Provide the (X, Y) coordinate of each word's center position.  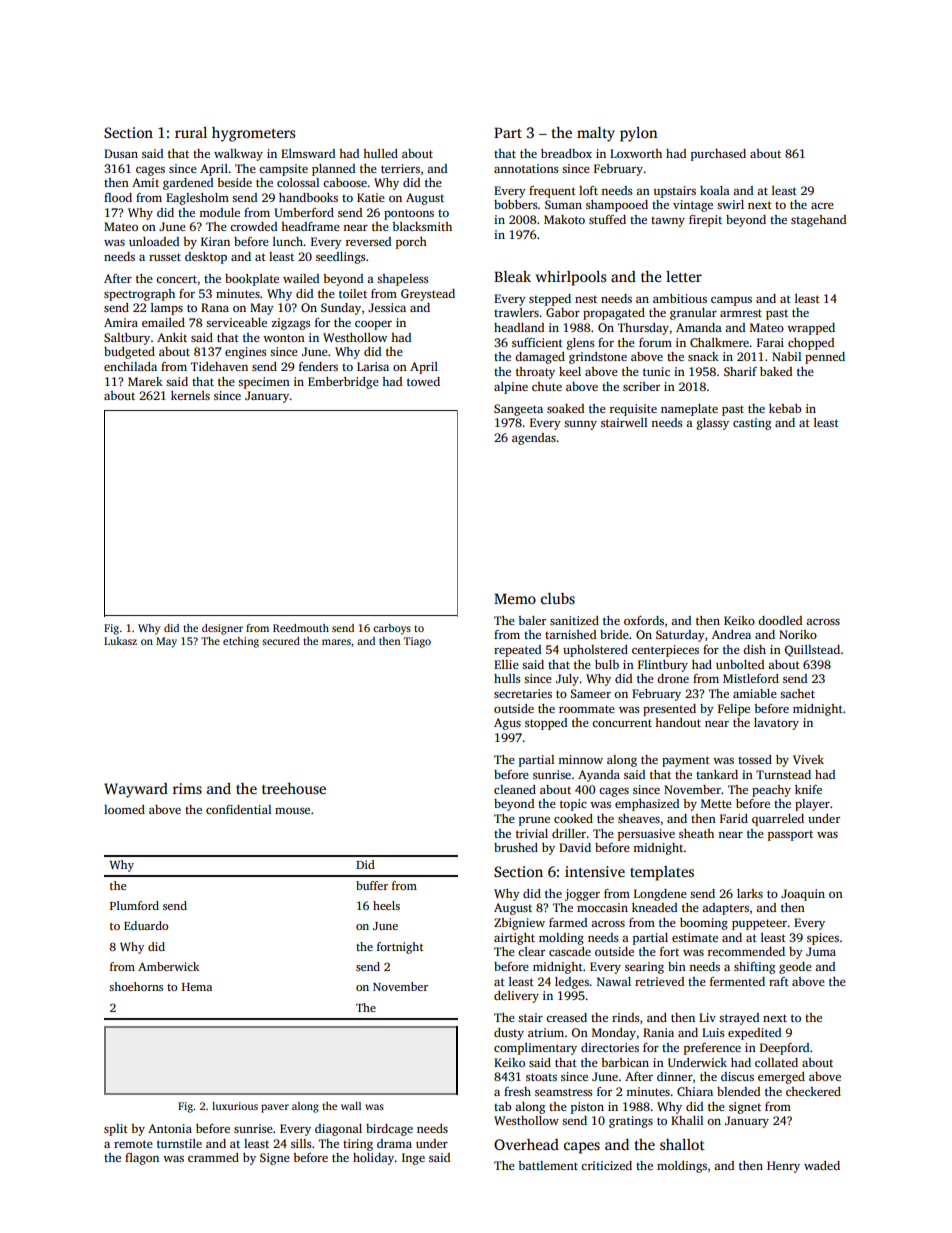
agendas (534, 439)
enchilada (130, 366)
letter (684, 276)
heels (386, 905)
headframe (310, 226)
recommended (746, 951)
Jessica (387, 307)
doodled (780, 620)
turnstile (179, 1143)
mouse (292, 811)
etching (241, 642)
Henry (783, 1167)
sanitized (574, 620)
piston (587, 1108)
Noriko (798, 634)
